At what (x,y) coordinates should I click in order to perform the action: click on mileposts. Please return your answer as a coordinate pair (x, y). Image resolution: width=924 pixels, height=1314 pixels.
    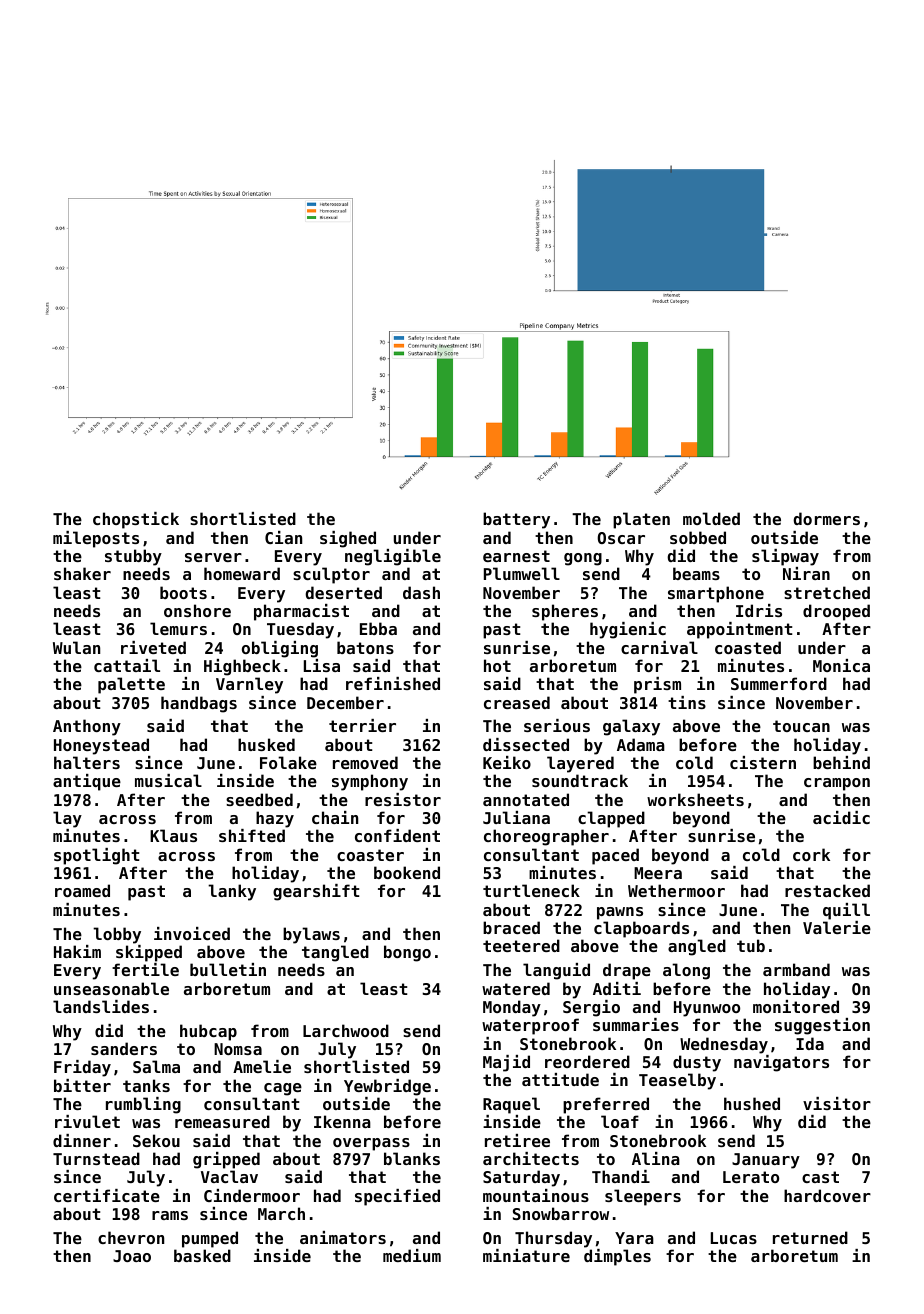
    Looking at the image, I should click on (96, 539).
